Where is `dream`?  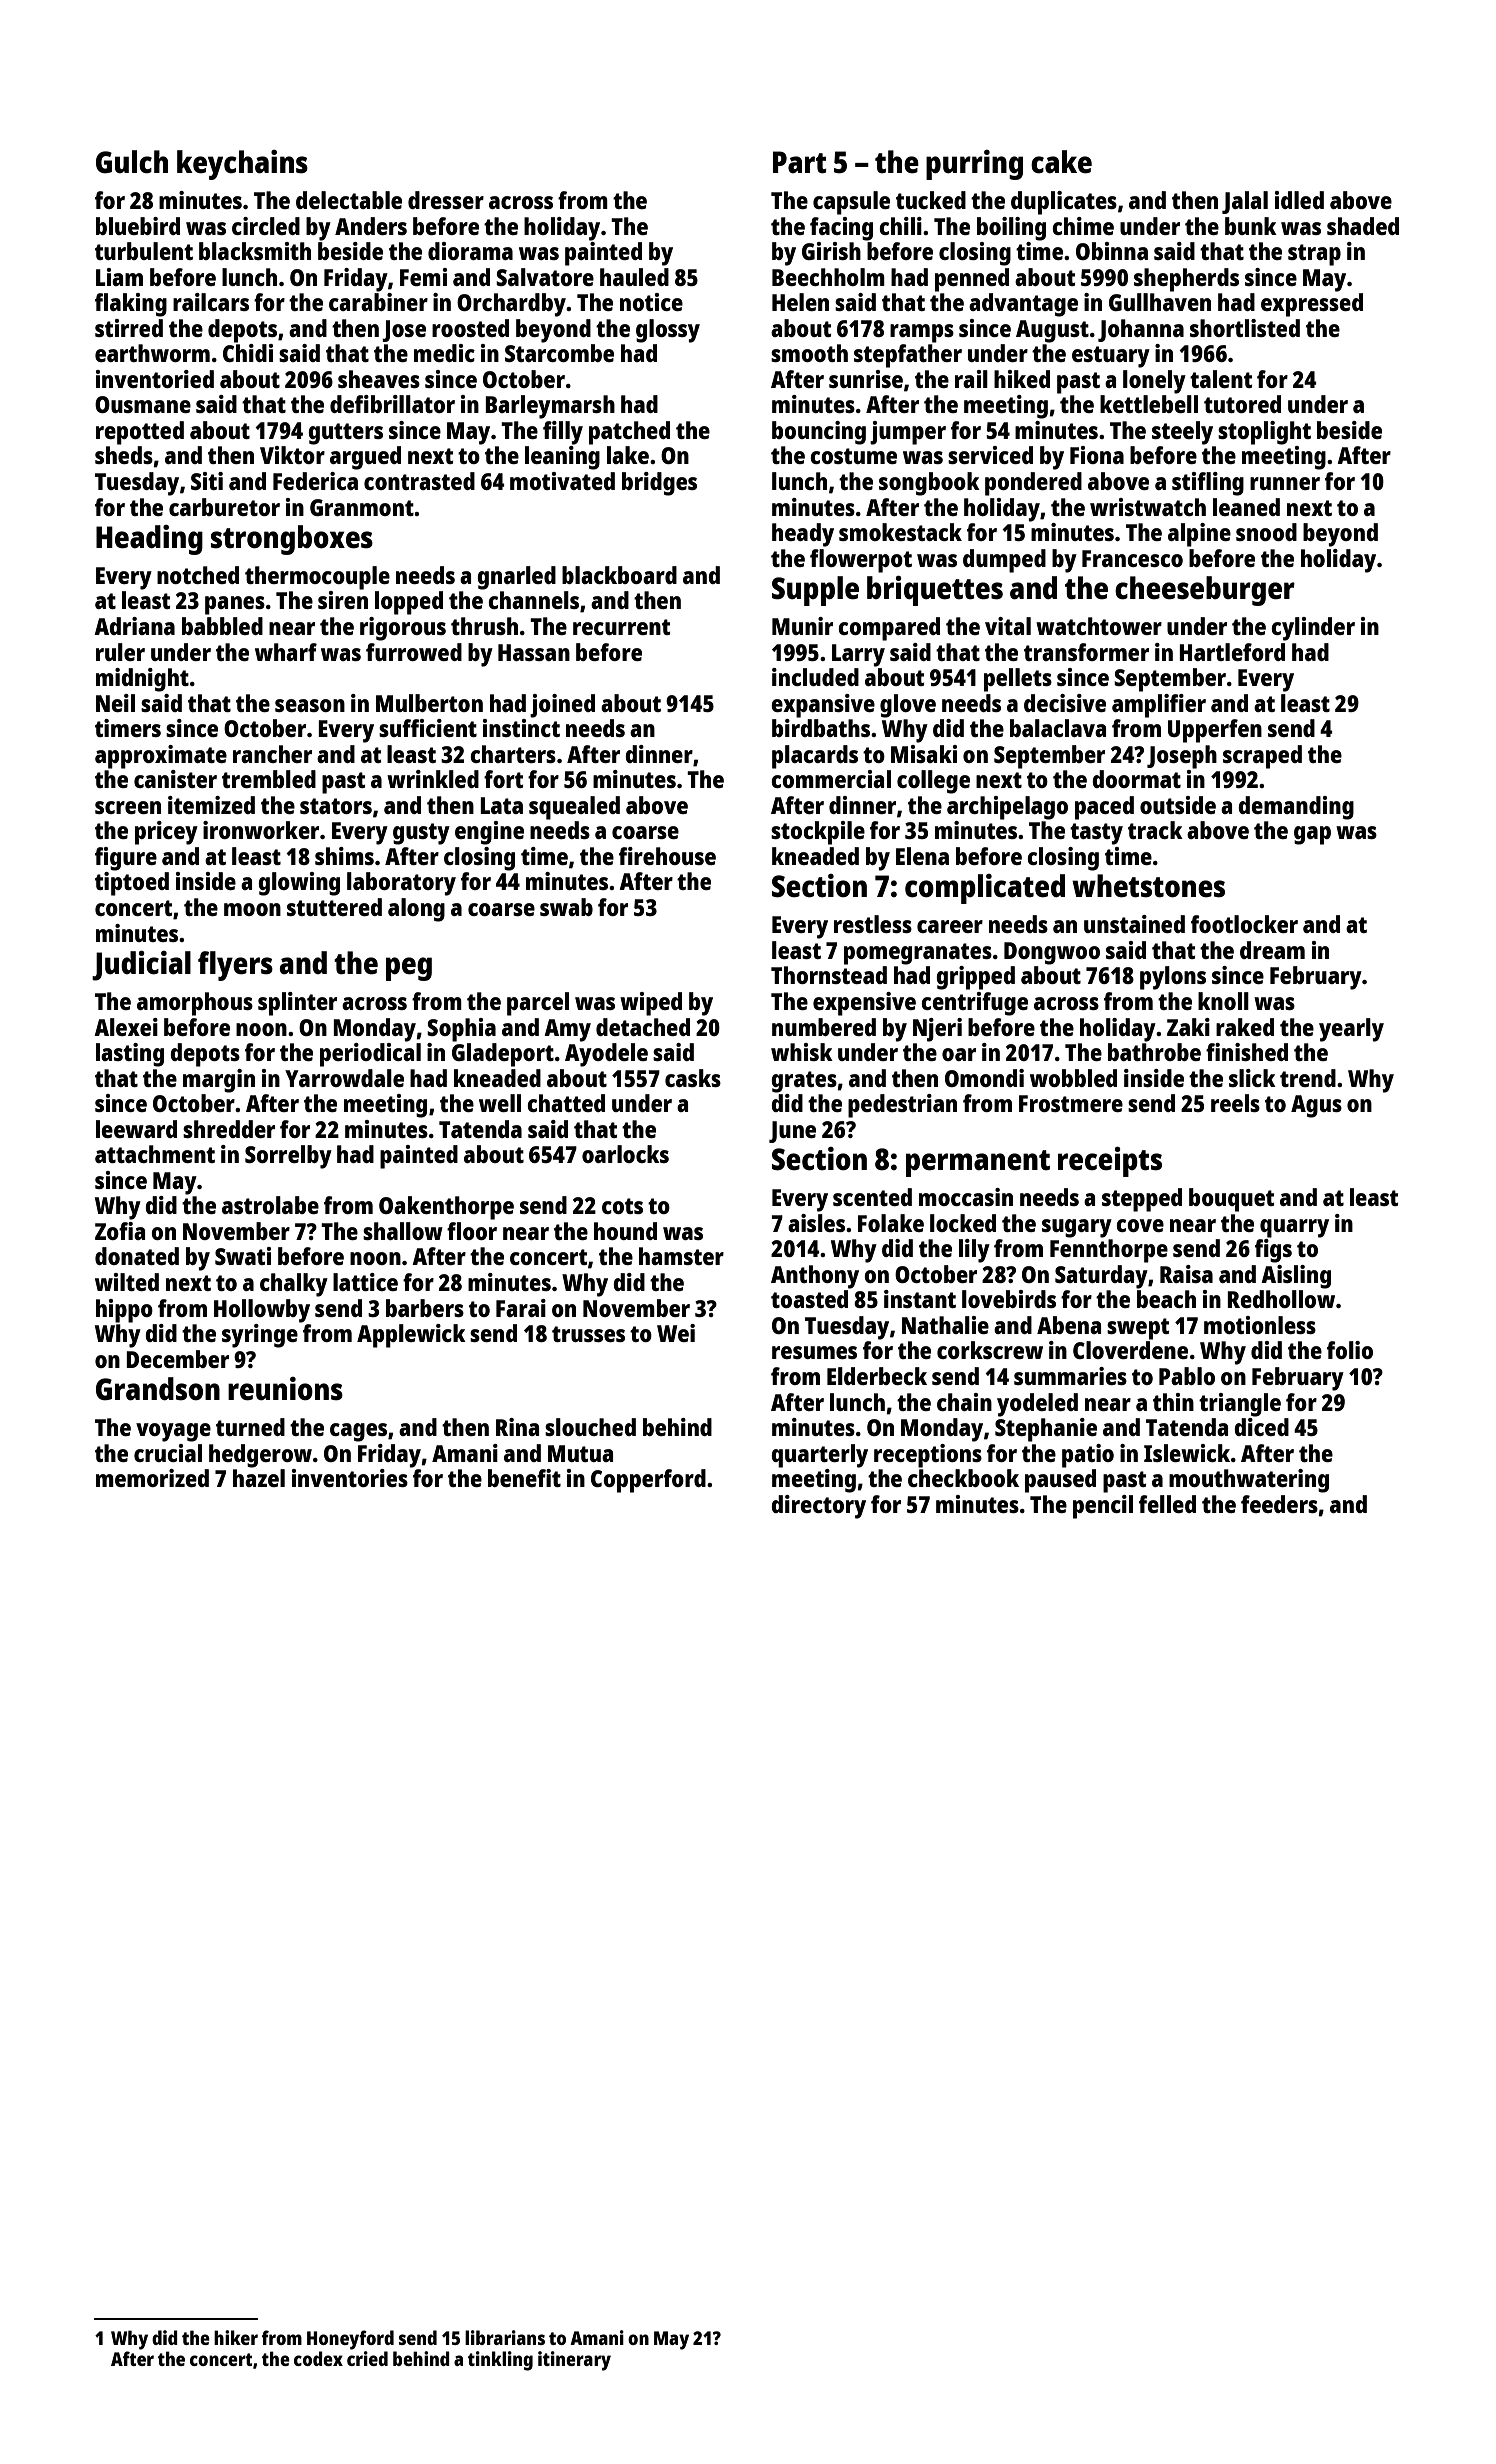 dream is located at coordinates (1272, 950).
